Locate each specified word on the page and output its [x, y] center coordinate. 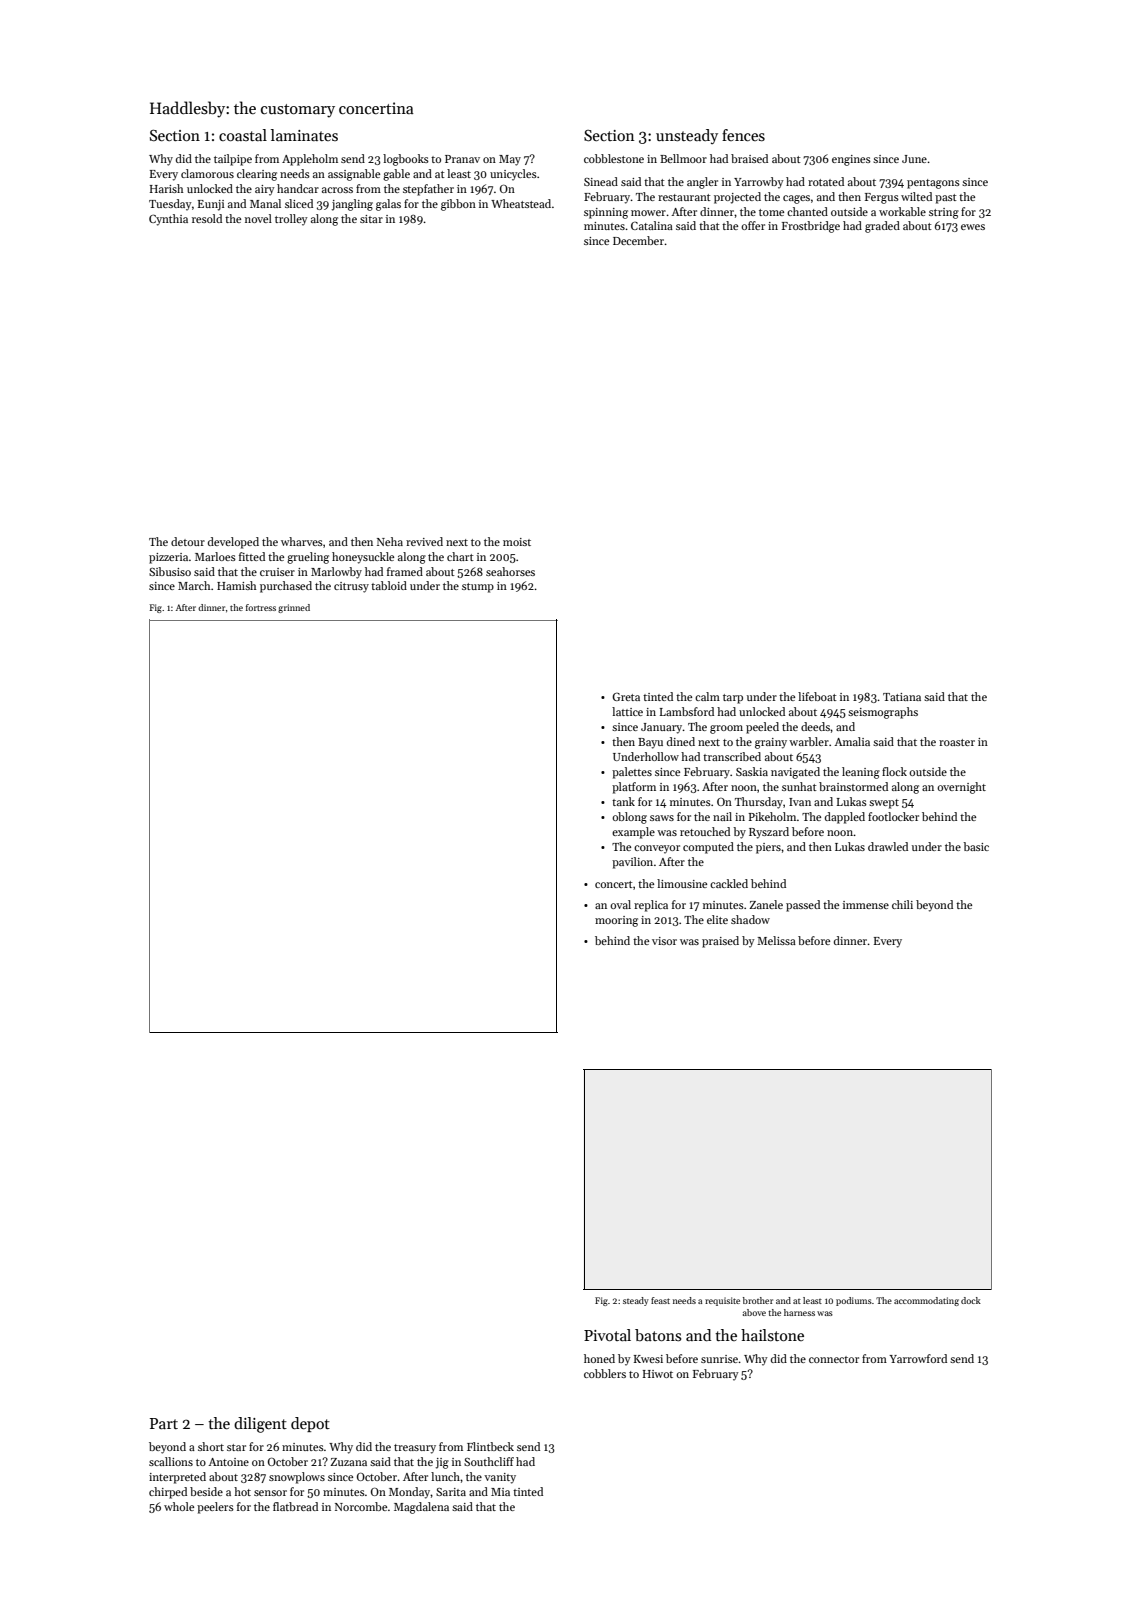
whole [179, 1506]
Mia [500, 1492]
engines [851, 160]
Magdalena [421, 1508]
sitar [371, 219]
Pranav [462, 159]
